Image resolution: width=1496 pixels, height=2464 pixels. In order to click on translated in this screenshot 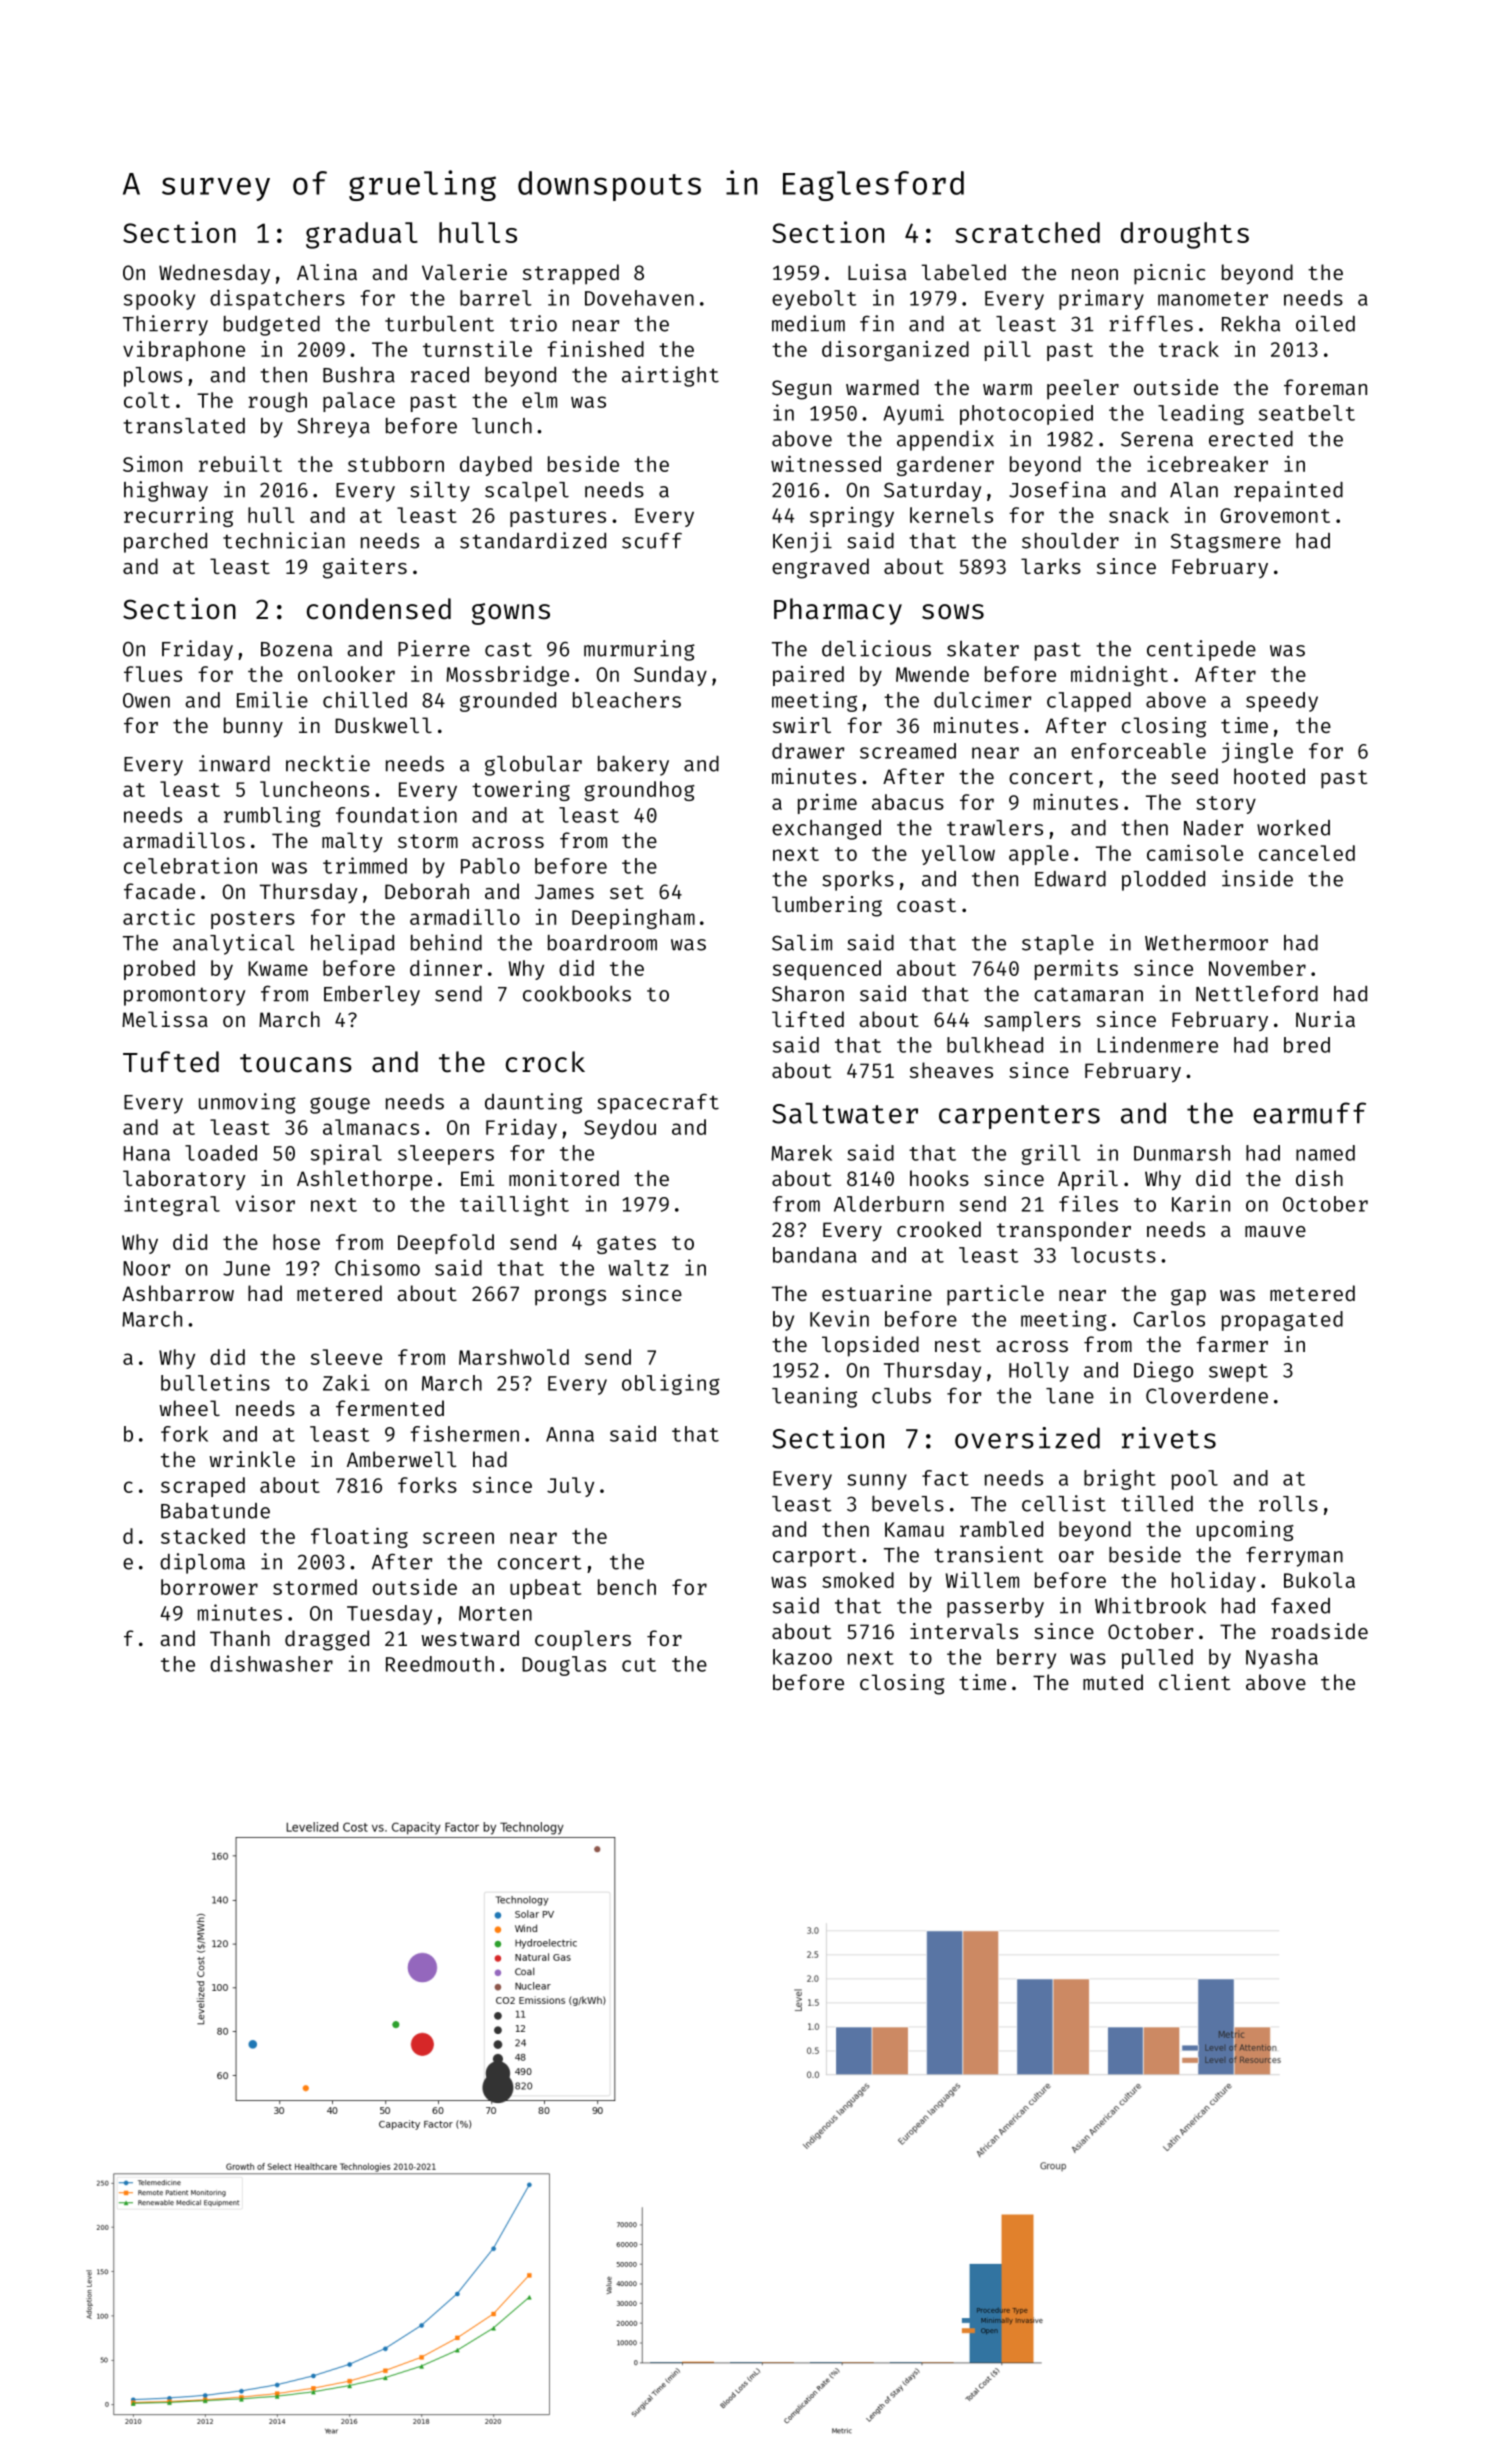, I will do `click(184, 426)`.
